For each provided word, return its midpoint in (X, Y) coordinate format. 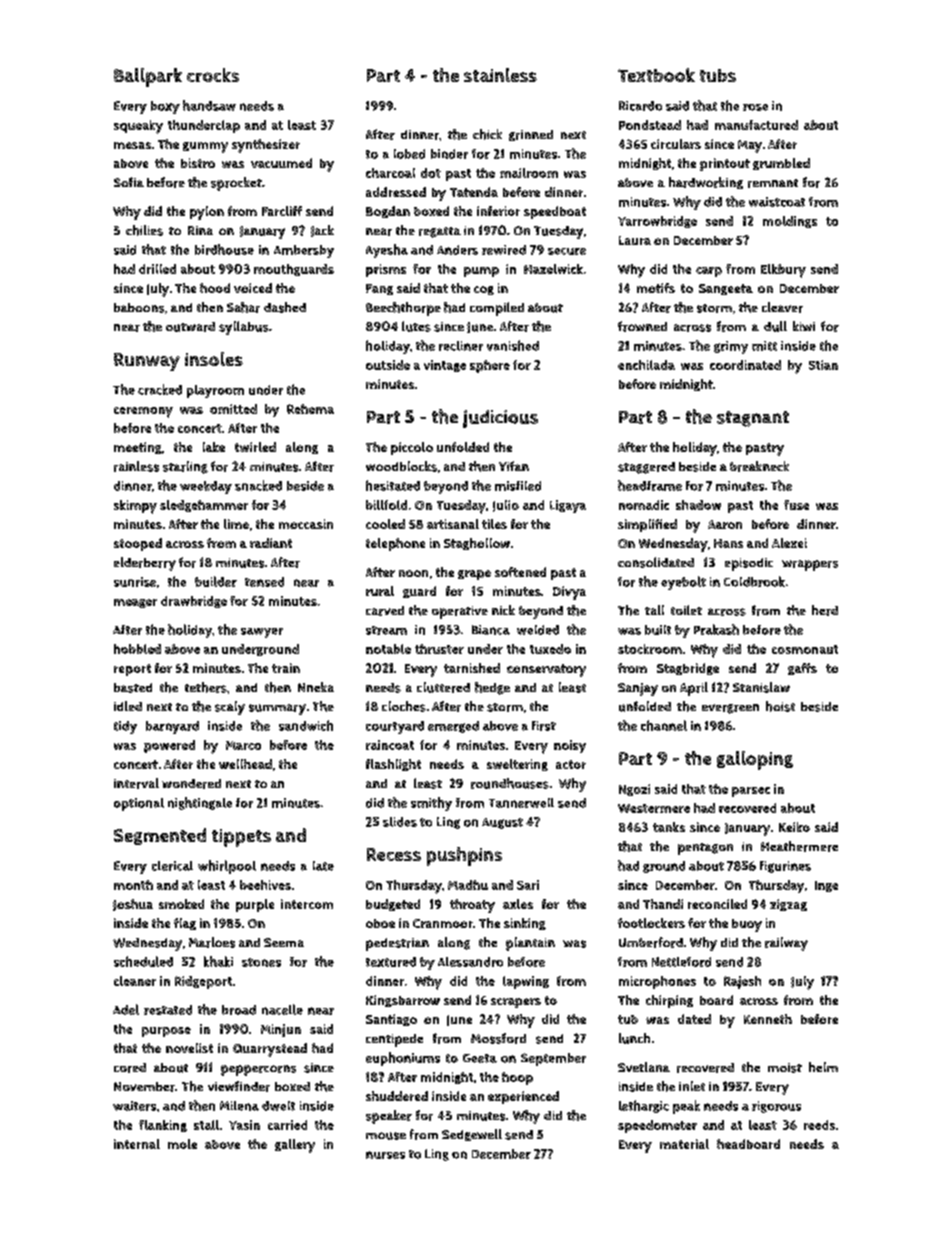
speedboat (555, 212)
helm (823, 1067)
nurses (385, 1155)
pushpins (464, 856)
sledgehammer (204, 506)
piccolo (412, 448)
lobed (409, 154)
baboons (139, 308)
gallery (295, 1146)
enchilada (646, 365)
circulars (676, 144)
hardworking (706, 183)
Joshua (133, 905)
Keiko (794, 827)
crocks (213, 75)
